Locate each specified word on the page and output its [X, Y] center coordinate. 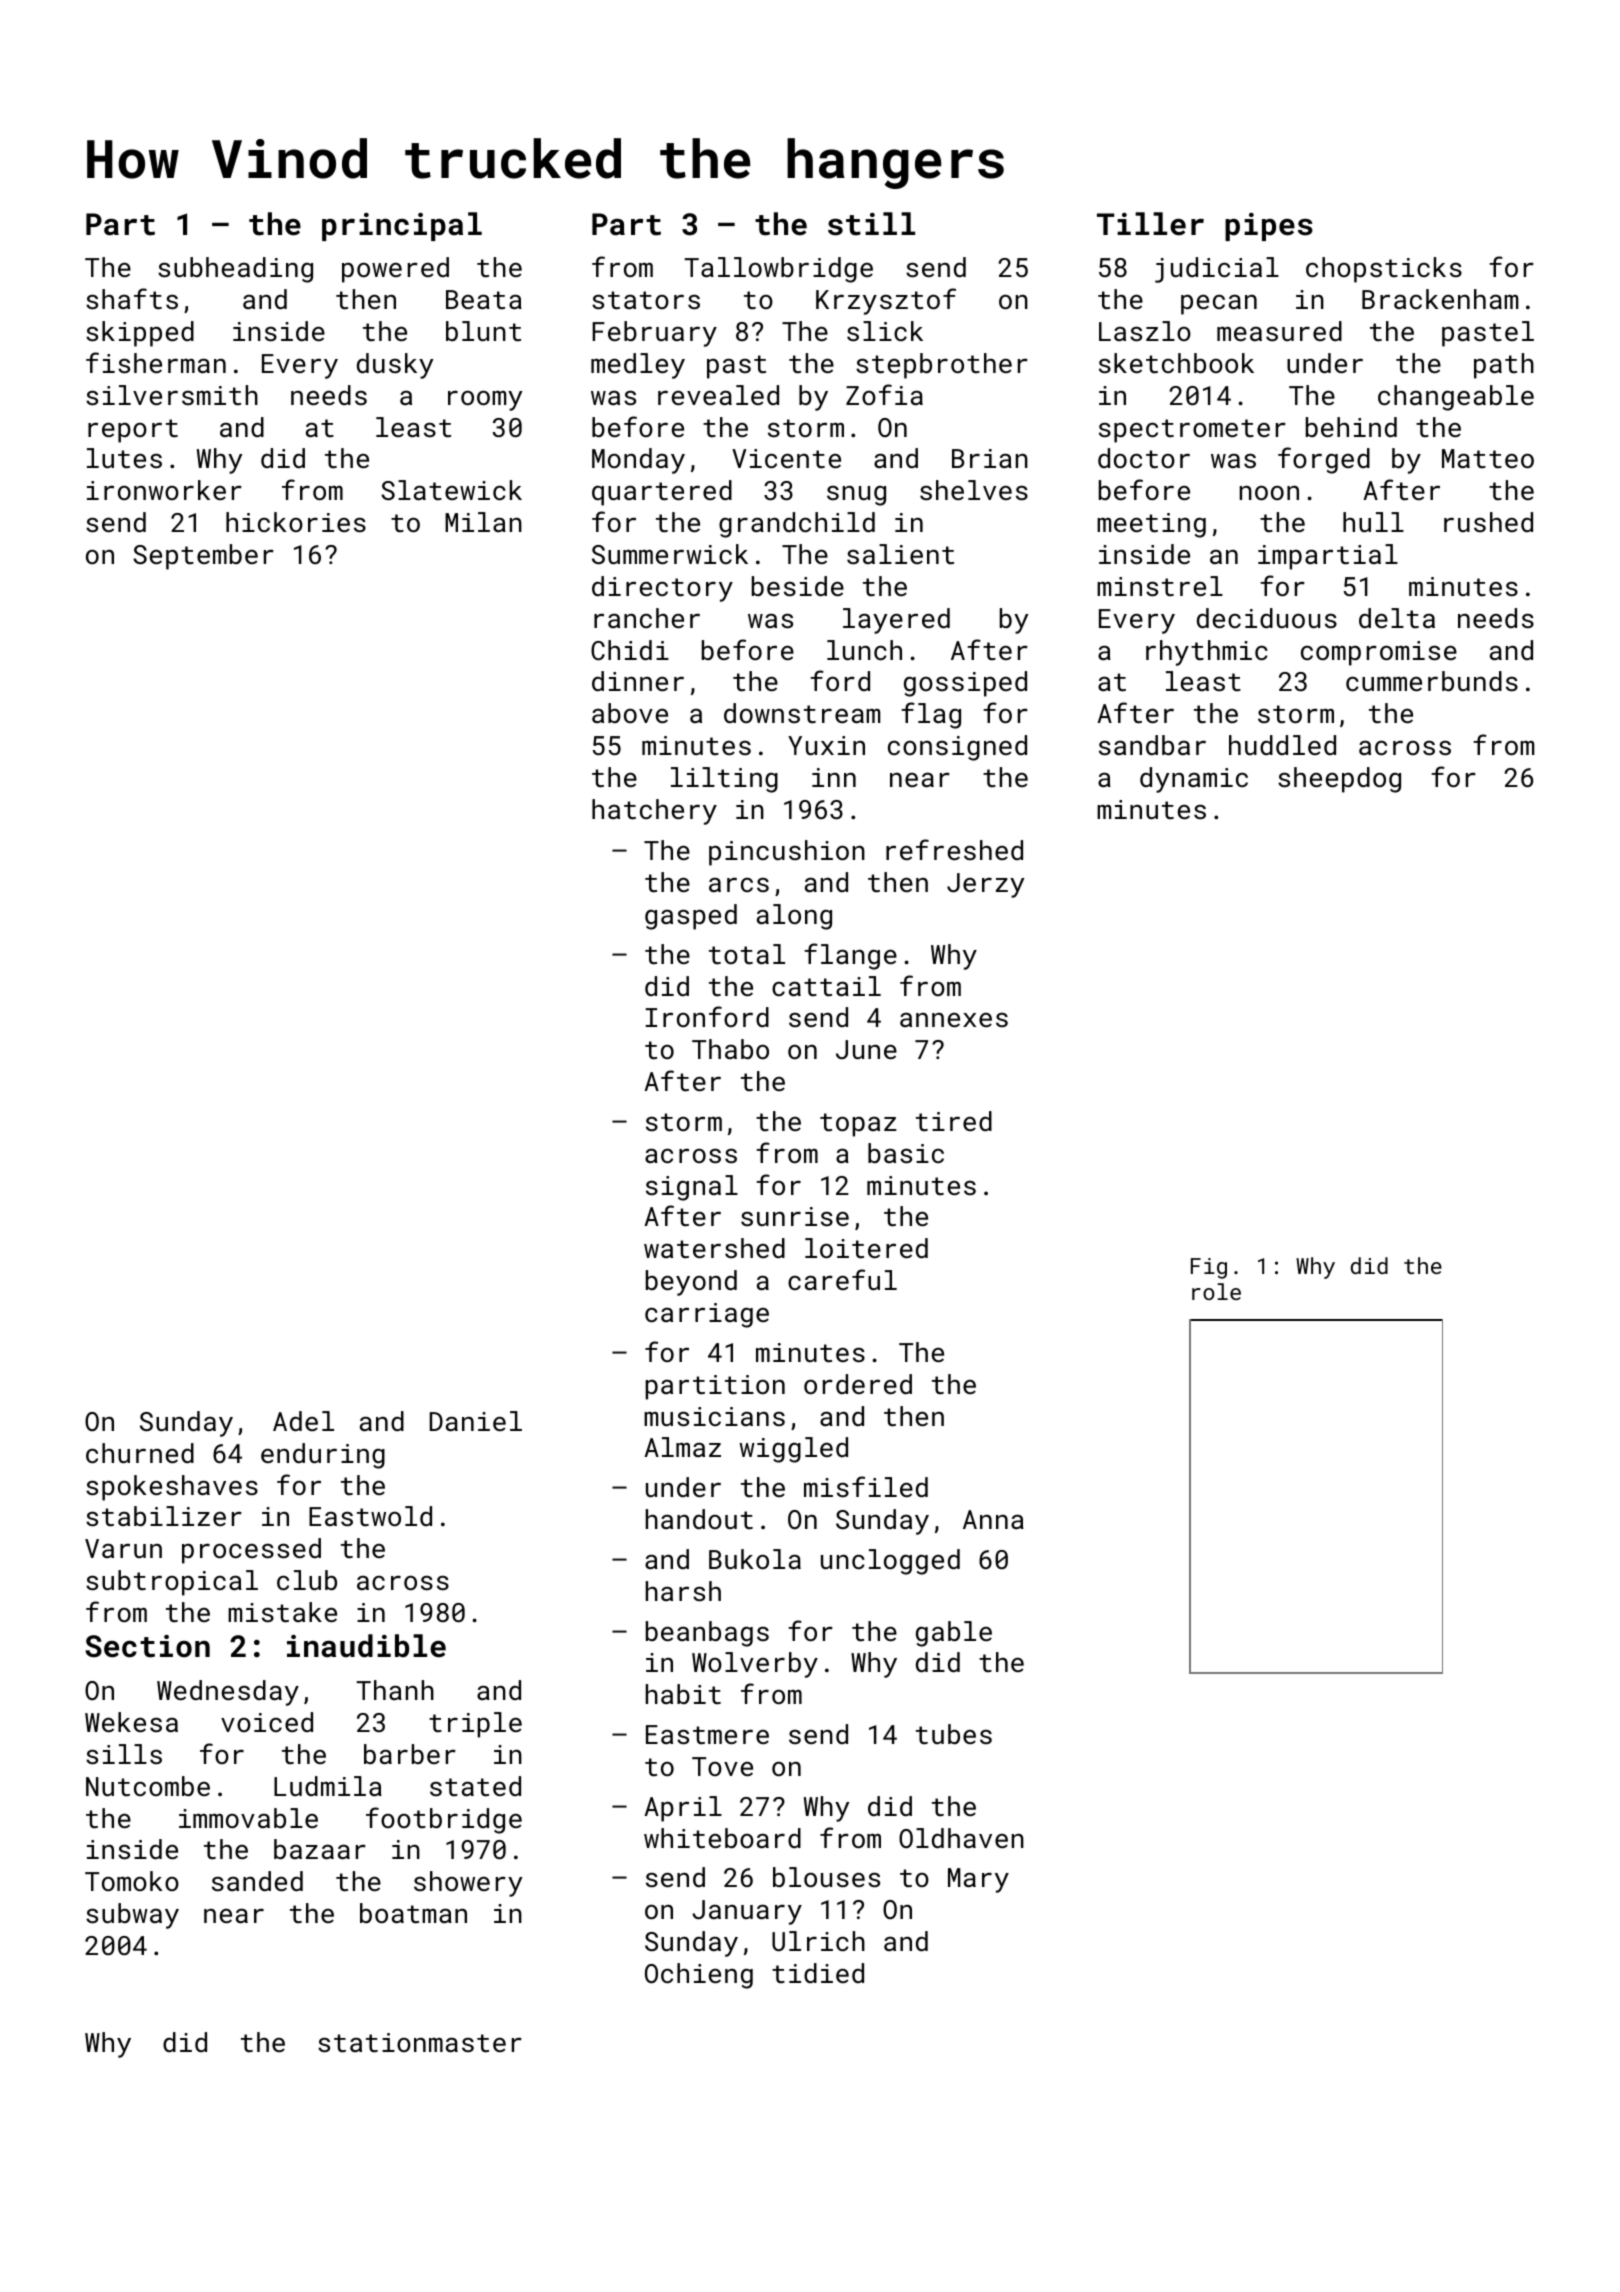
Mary [978, 1880]
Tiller [1150, 224]
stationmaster [420, 2043]
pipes [1269, 227]
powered [395, 270]
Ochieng [699, 1976]
